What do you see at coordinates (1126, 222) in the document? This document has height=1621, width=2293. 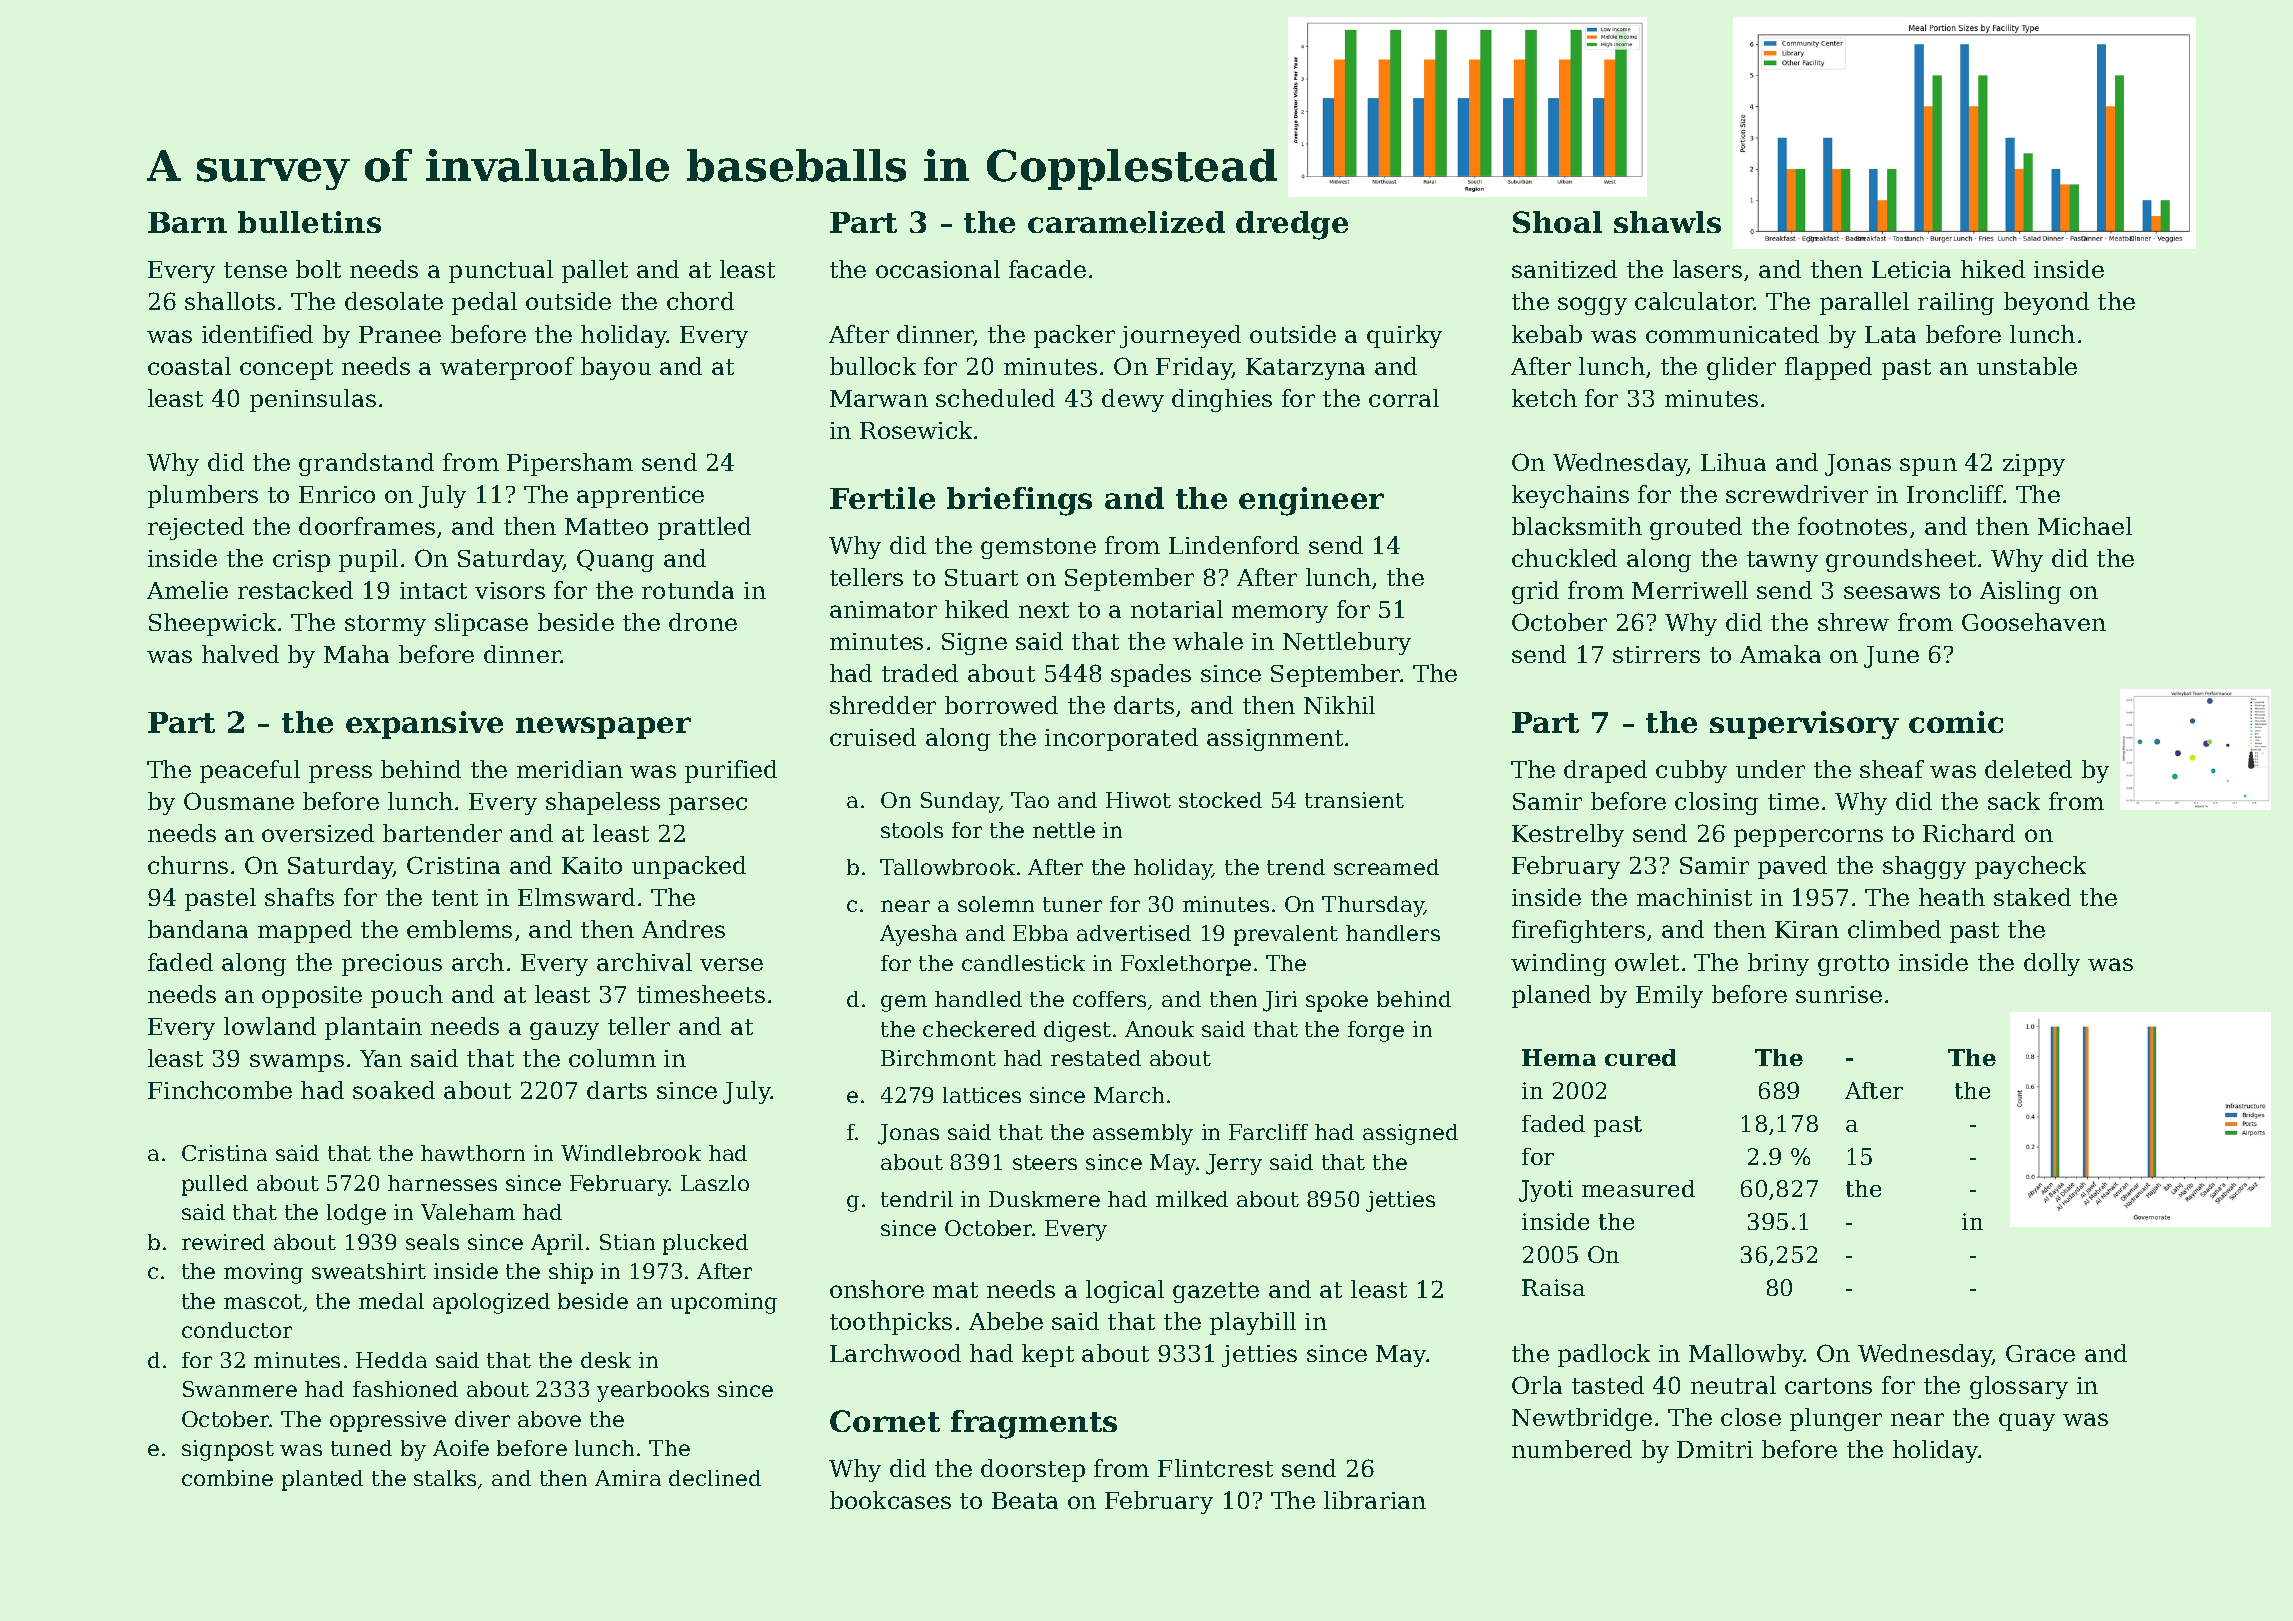 I see `caramelized` at bounding box center [1126, 222].
